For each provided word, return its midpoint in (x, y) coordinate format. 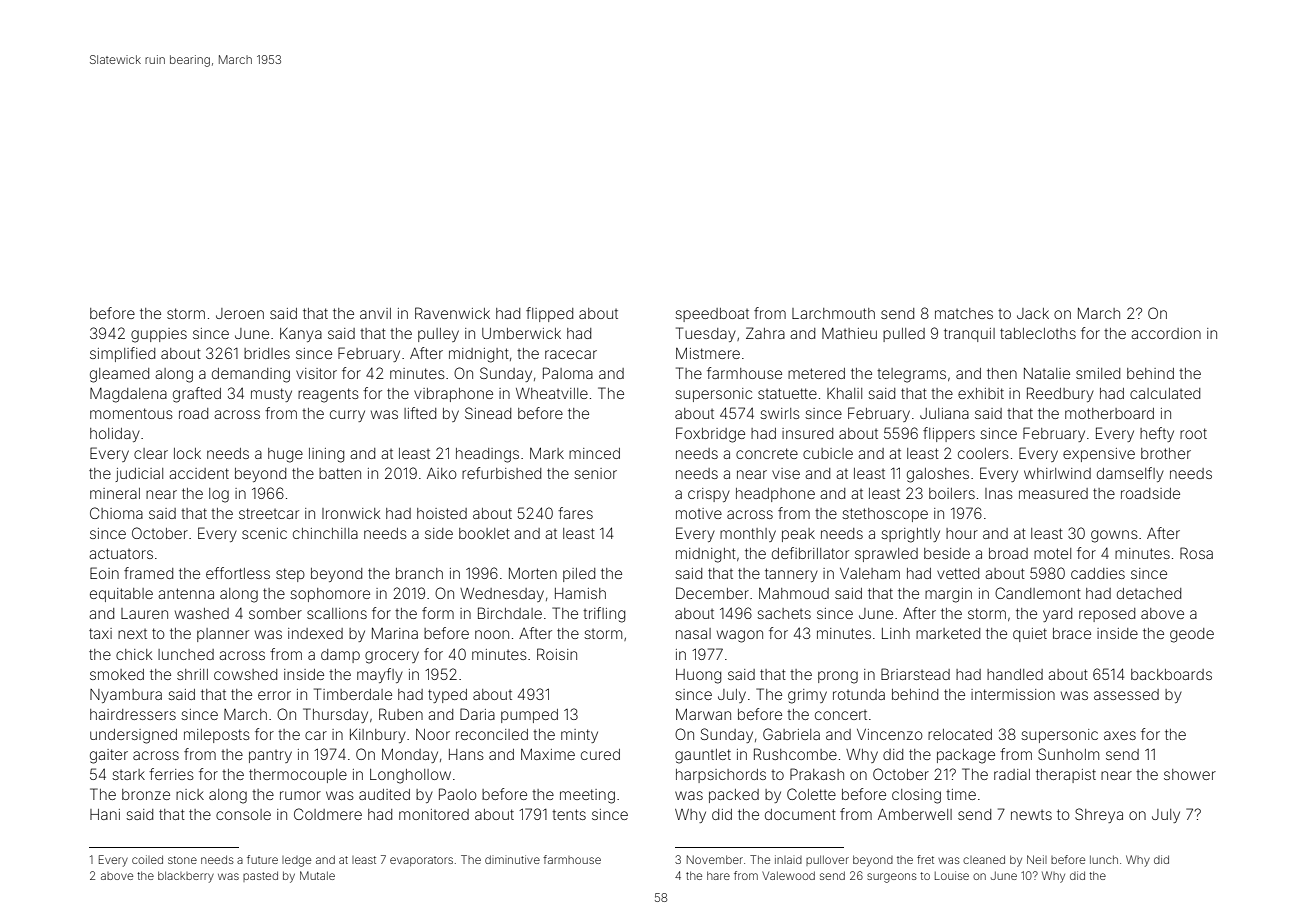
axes (1120, 735)
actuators (121, 553)
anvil (375, 313)
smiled (1098, 373)
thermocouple (298, 776)
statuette (787, 393)
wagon (740, 636)
